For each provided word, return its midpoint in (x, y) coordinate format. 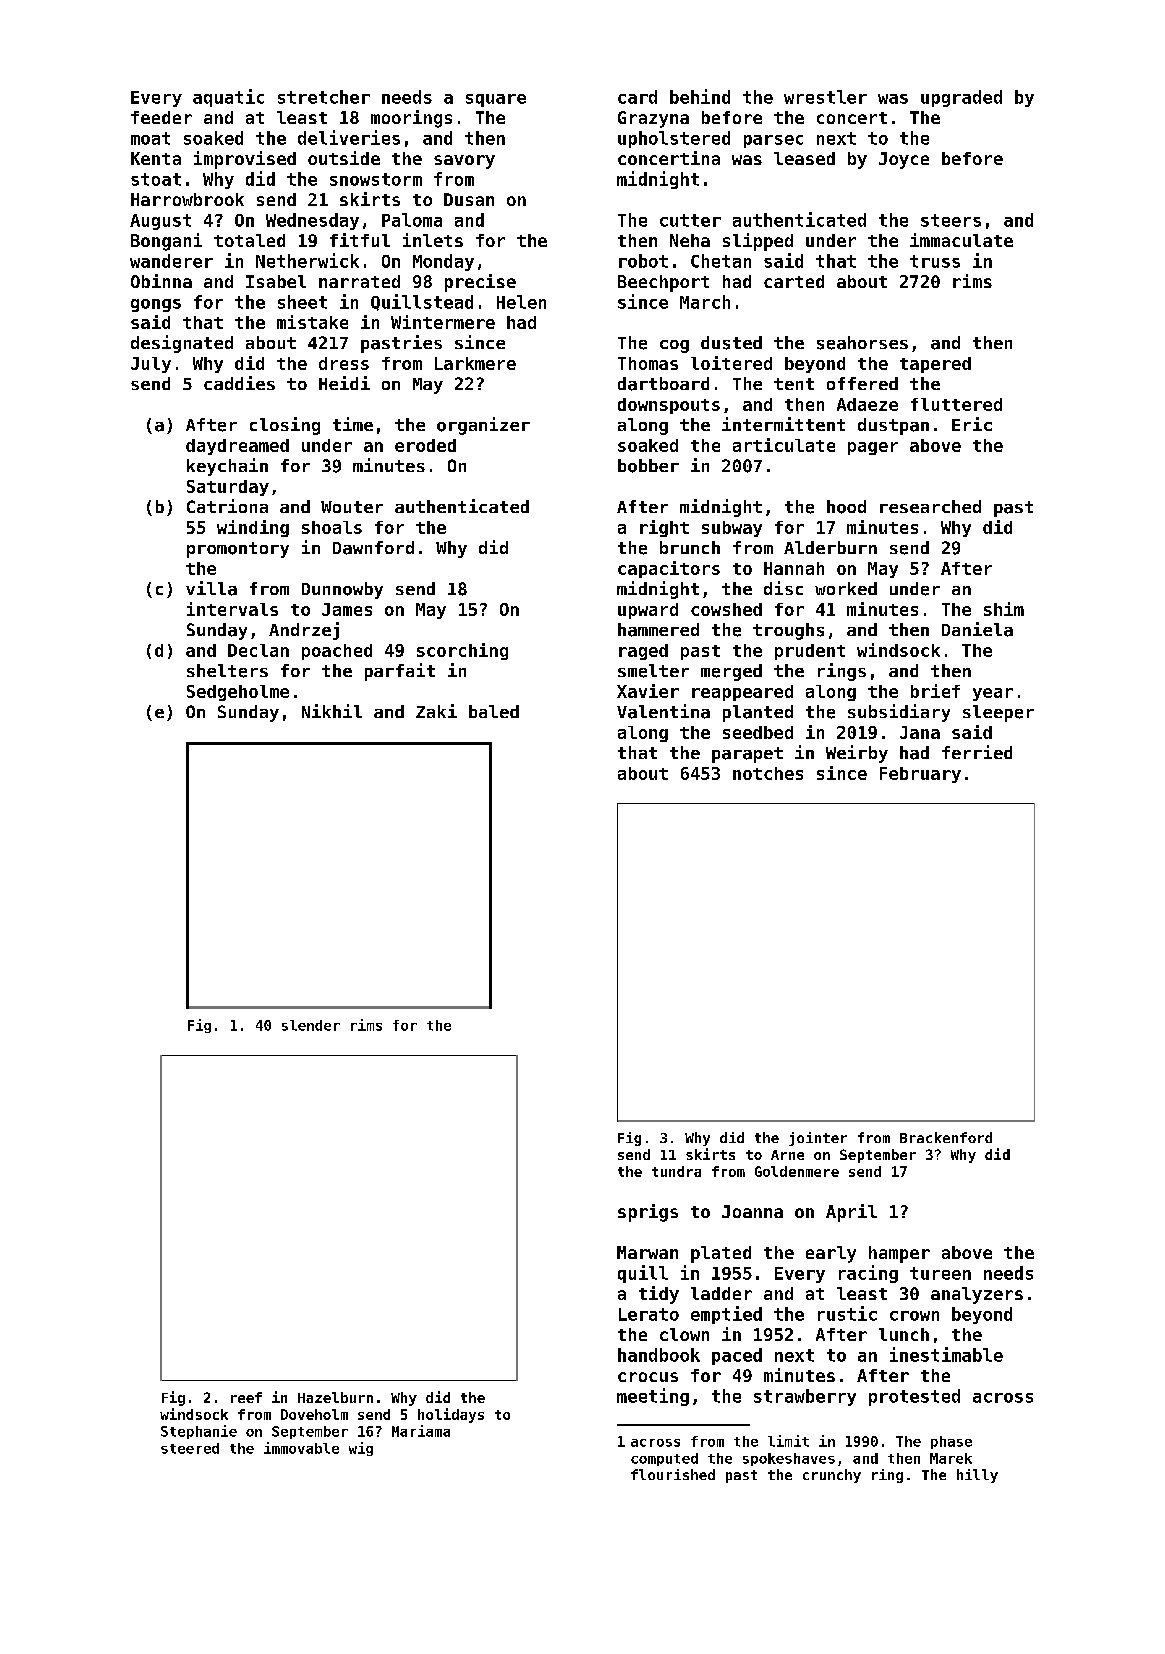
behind (700, 96)
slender (311, 1025)
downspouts (669, 406)
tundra (676, 1171)
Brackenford (946, 1137)
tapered (935, 365)
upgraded (961, 98)
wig (361, 1449)
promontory (238, 550)
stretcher (324, 97)
